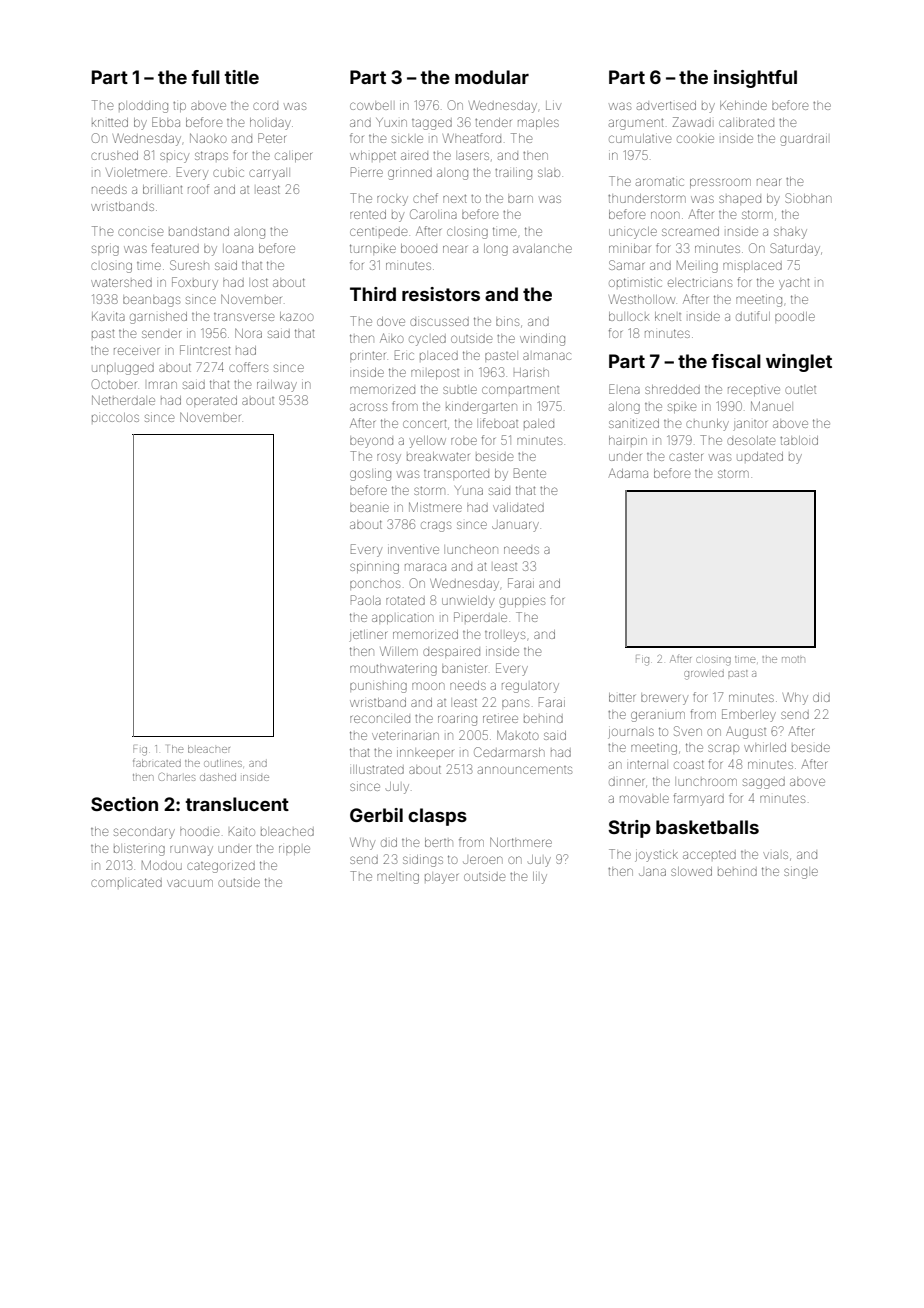 This screenshot has width=924, height=1308. What do you see at coordinates (223, 763) in the screenshot?
I see `outlines` at bounding box center [223, 763].
